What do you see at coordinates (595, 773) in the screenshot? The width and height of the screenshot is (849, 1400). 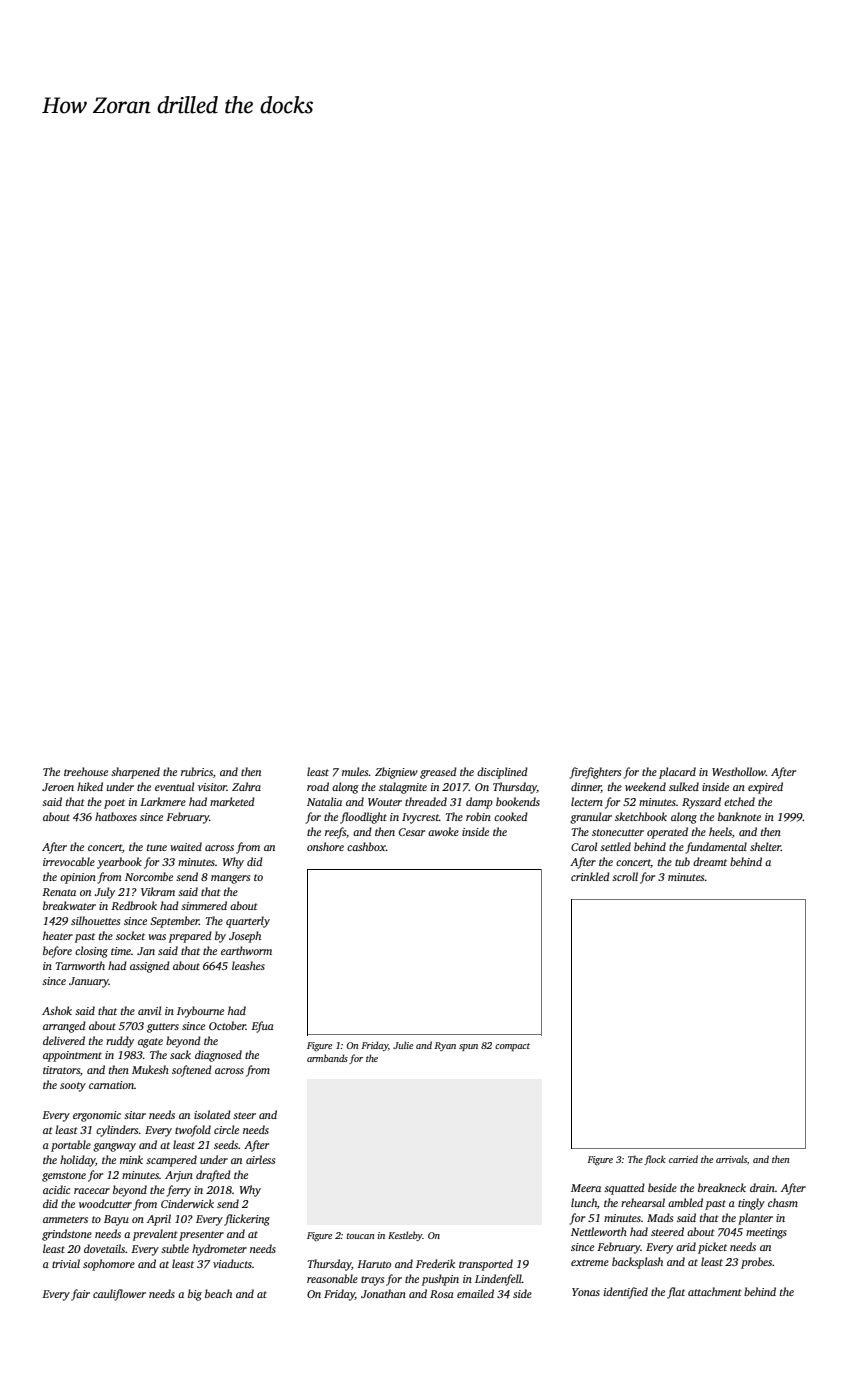 I see `firefighters` at bounding box center [595, 773].
